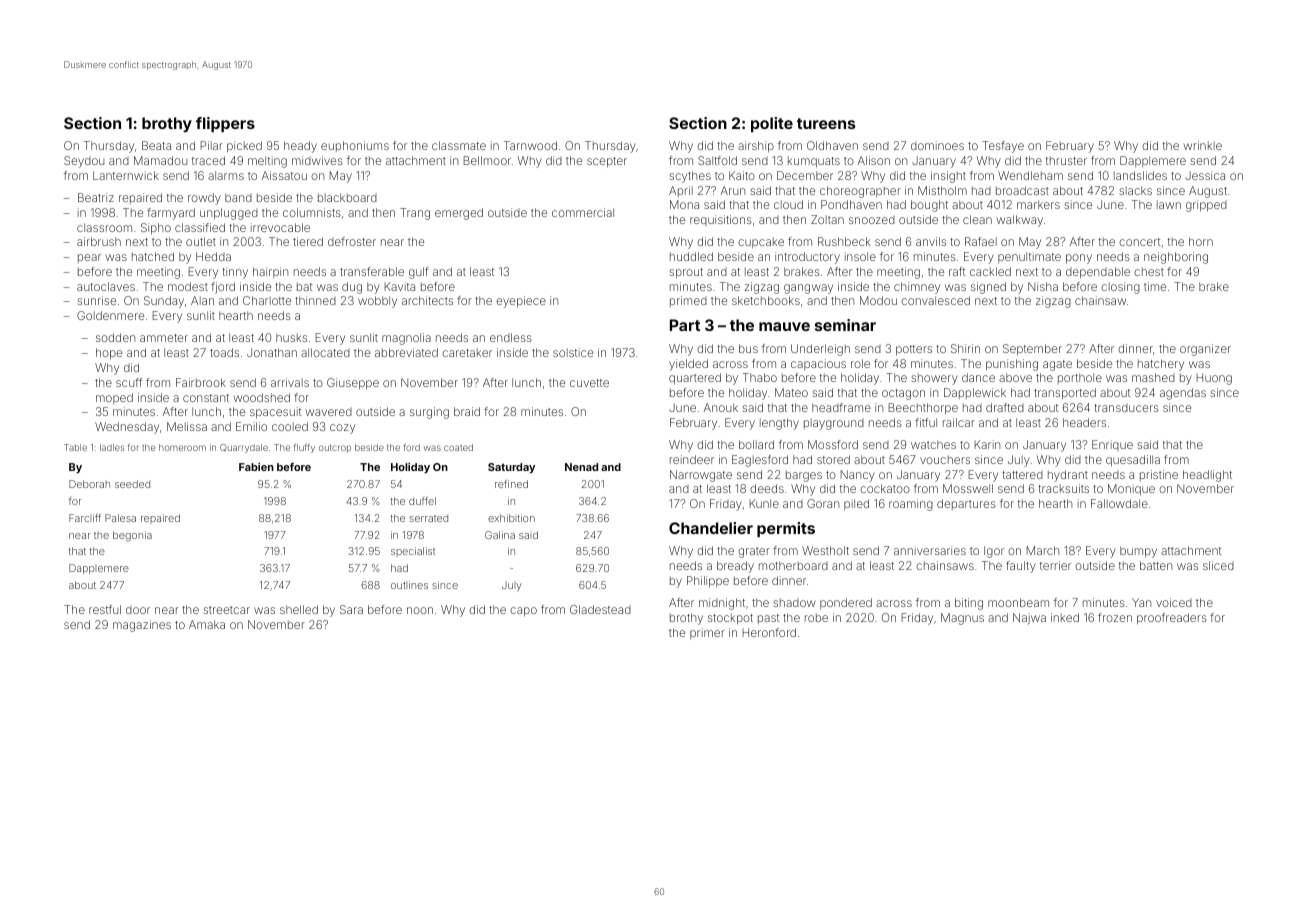  Describe the element at coordinates (1057, 365) in the screenshot. I see `agate` at that location.
